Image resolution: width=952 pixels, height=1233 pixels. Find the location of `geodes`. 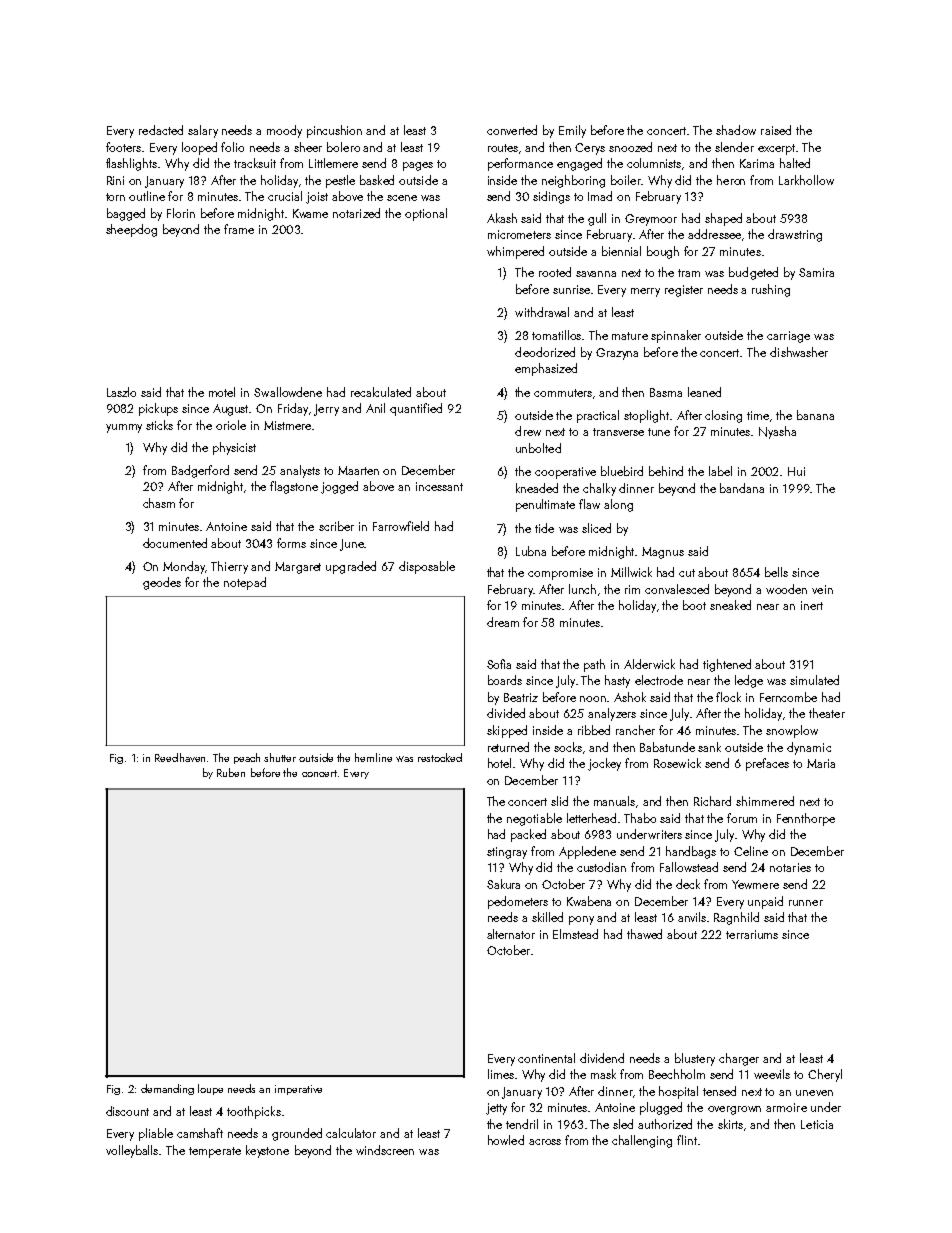

geodes is located at coordinates (162, 583).
